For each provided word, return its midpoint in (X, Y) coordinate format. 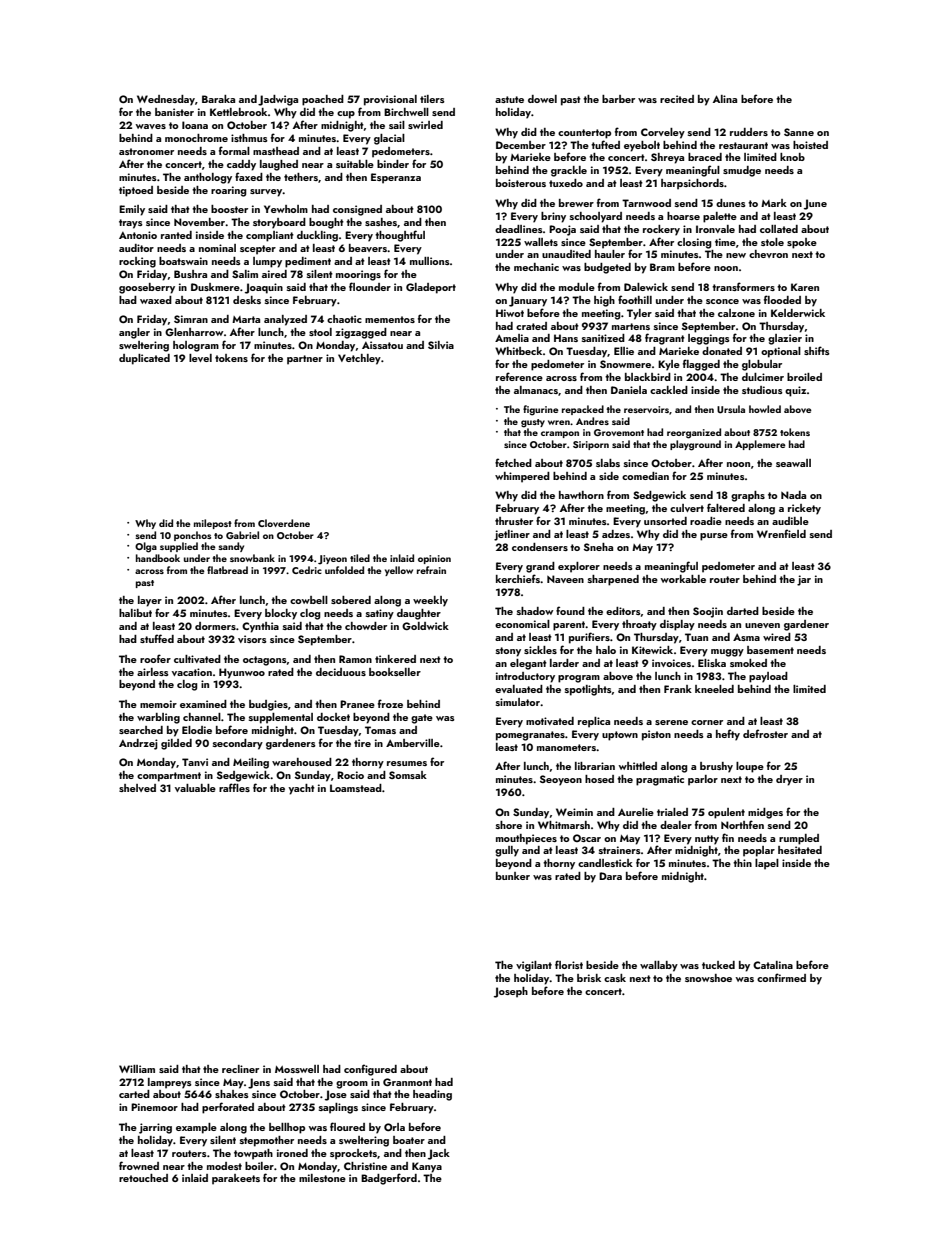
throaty (639, 625)
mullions (430, 261)
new (736, 255)
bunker (513, 876)
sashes (381, 222)
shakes (232, 1094)
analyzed (285, 320)
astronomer (146, 151)
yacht (301, 789)
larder (564, 663)
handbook (158, 558)
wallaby (659, 966)
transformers (743, 286)
